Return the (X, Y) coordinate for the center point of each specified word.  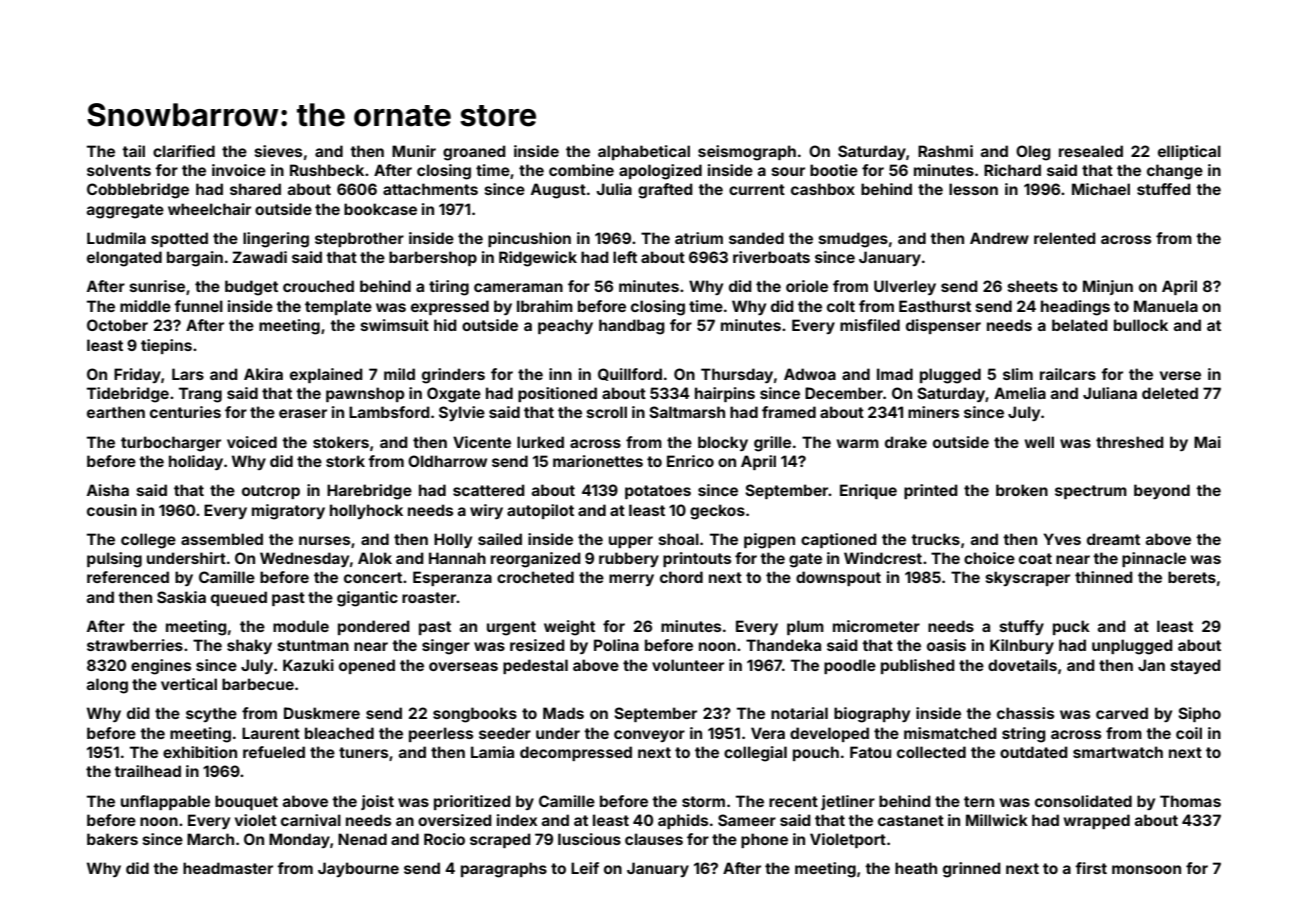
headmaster (228, 868)
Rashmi (945, 151)
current (757, 189)
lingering (276, 240)
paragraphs (504, 870)
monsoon (1146, 869)
